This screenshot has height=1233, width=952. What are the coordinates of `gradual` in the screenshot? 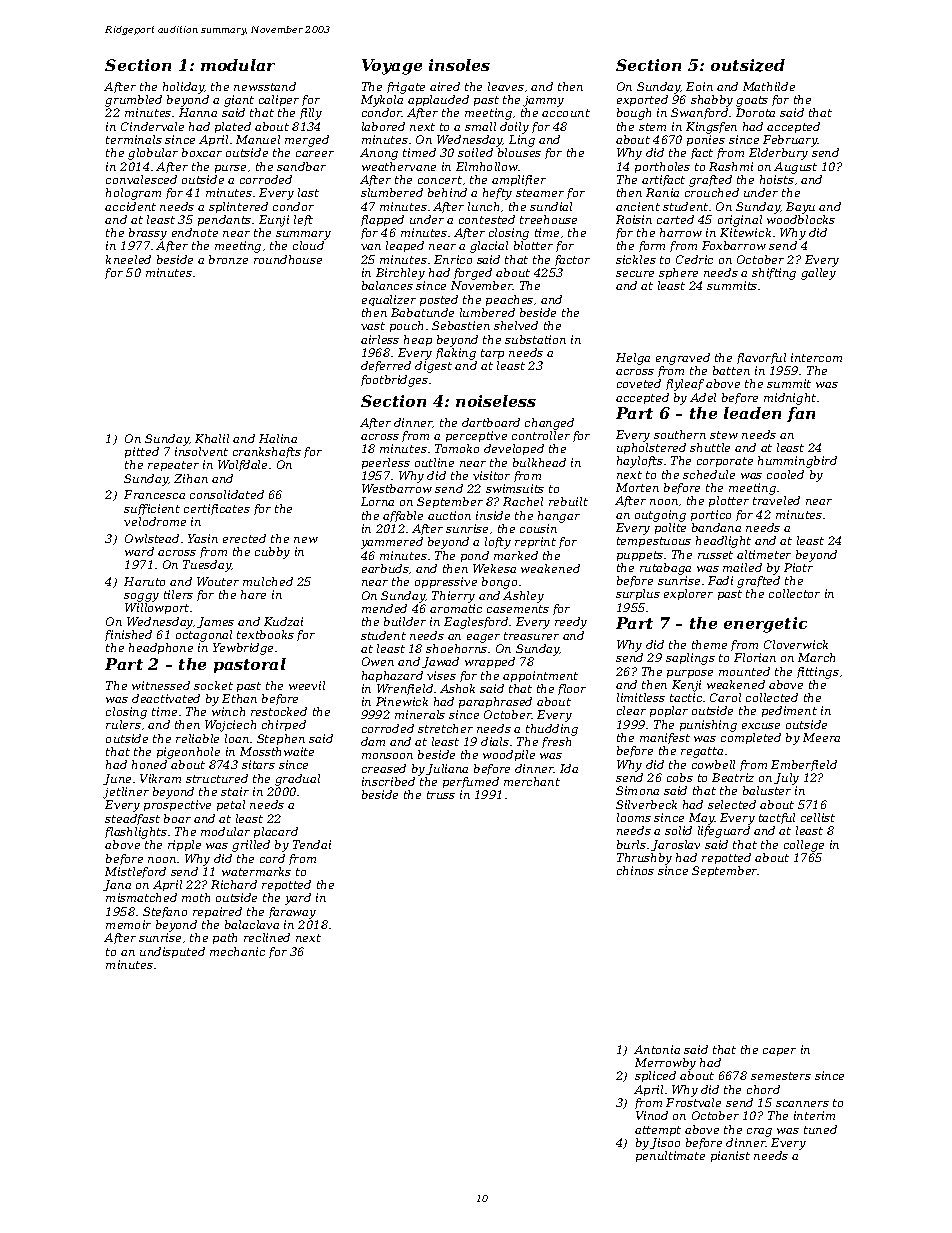 It's located at (297, 780).
